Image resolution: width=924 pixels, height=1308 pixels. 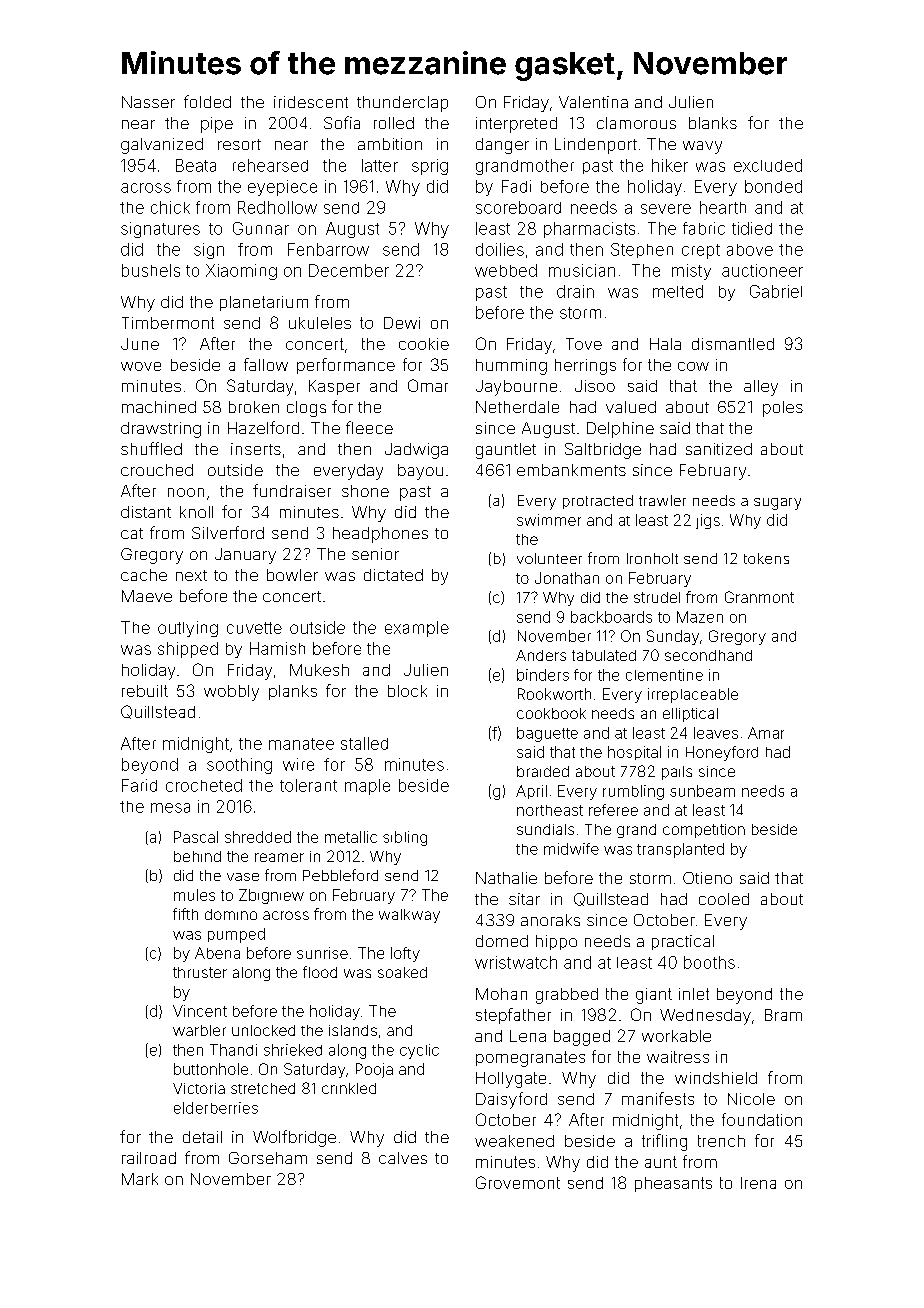 What do you see at coordinates (713, 123) in the document?
I see `blanks` at bounding box center [713, 123].
